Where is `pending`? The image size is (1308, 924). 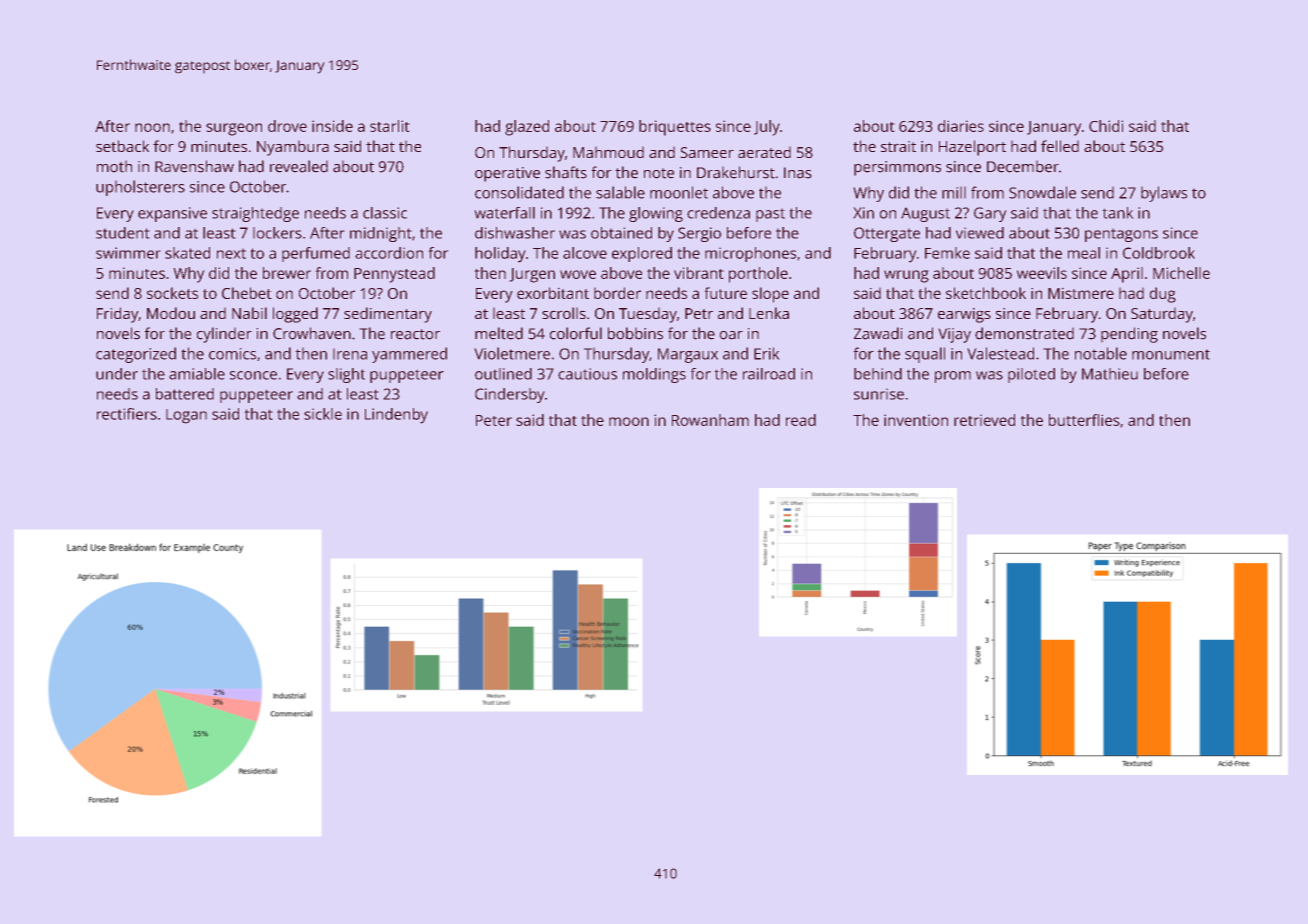 pending is located at coordinates (1129, 335).
